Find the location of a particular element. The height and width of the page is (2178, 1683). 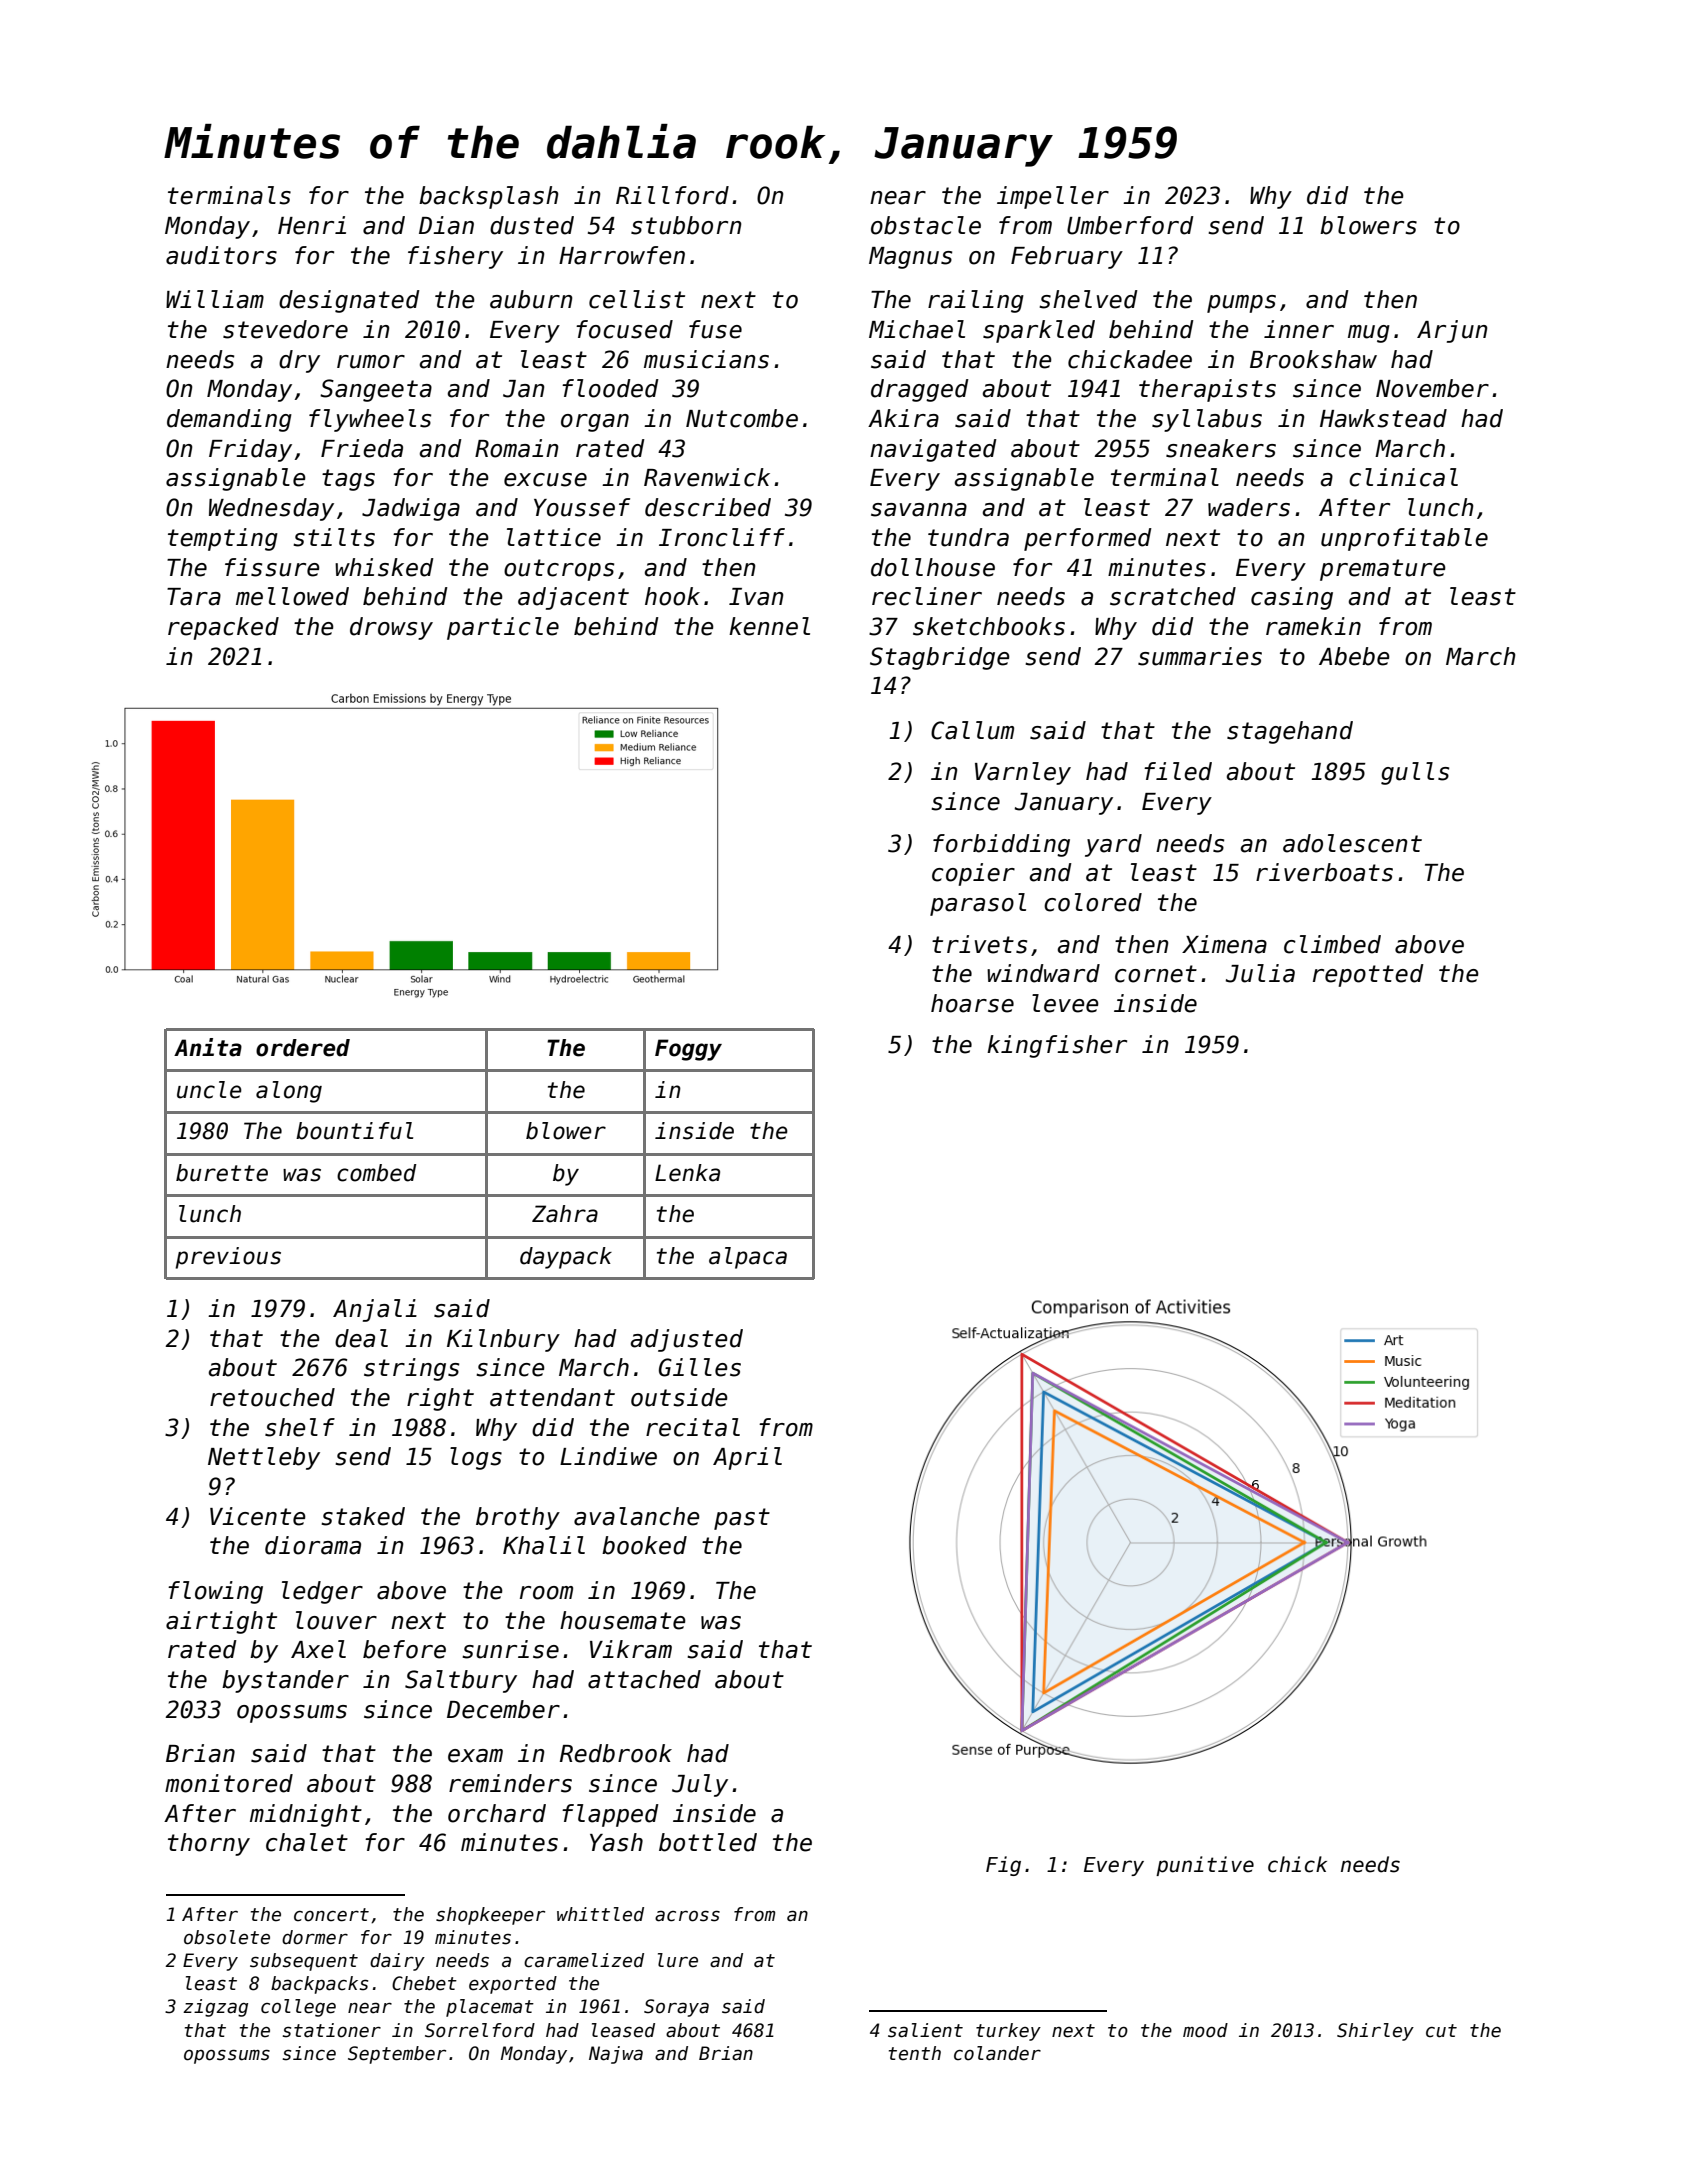

auburn is located at coordinates (531, 299).
